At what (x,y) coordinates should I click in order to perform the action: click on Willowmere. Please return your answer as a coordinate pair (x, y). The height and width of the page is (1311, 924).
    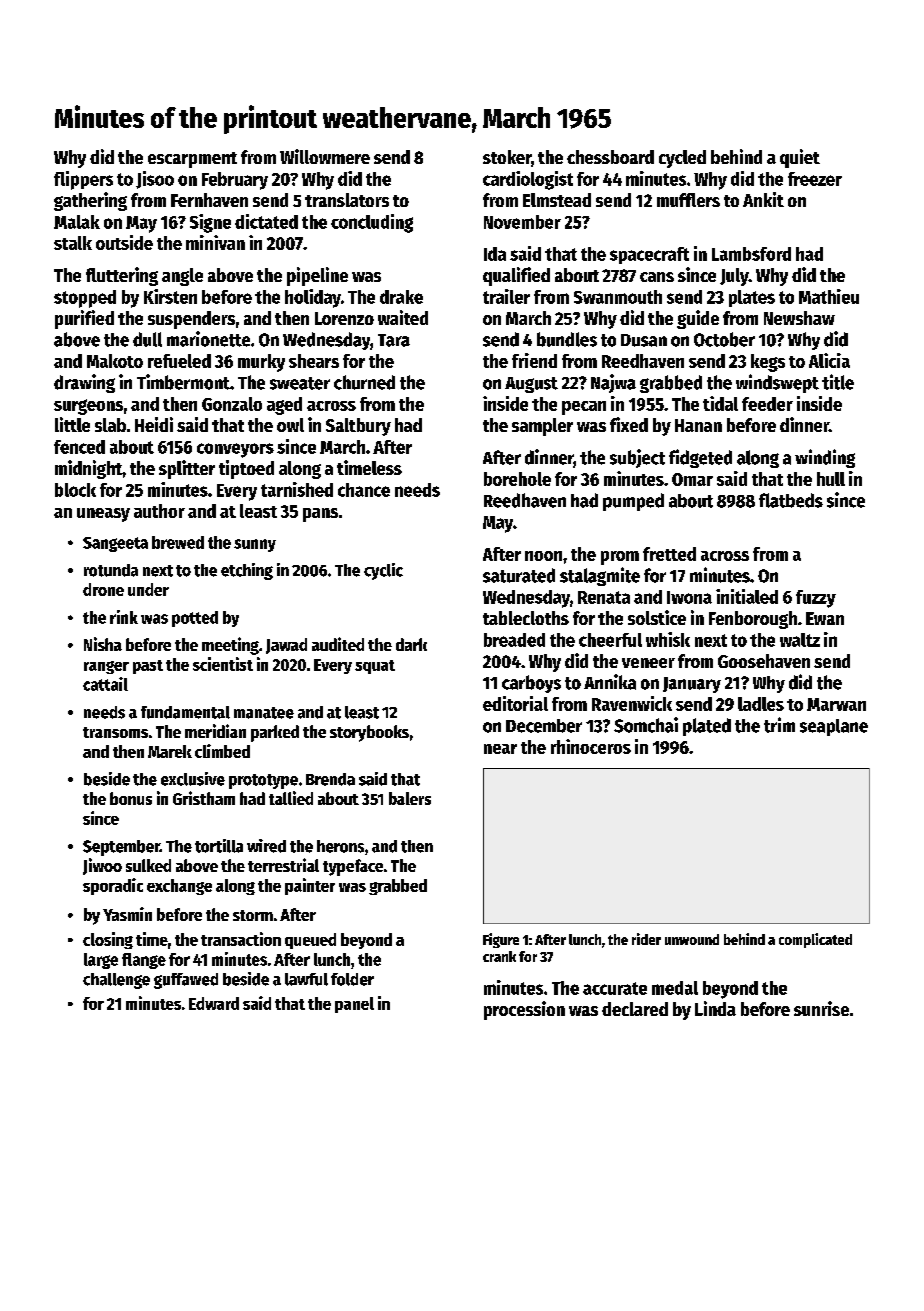
    Looking at the image, I should click on (325, 156).
